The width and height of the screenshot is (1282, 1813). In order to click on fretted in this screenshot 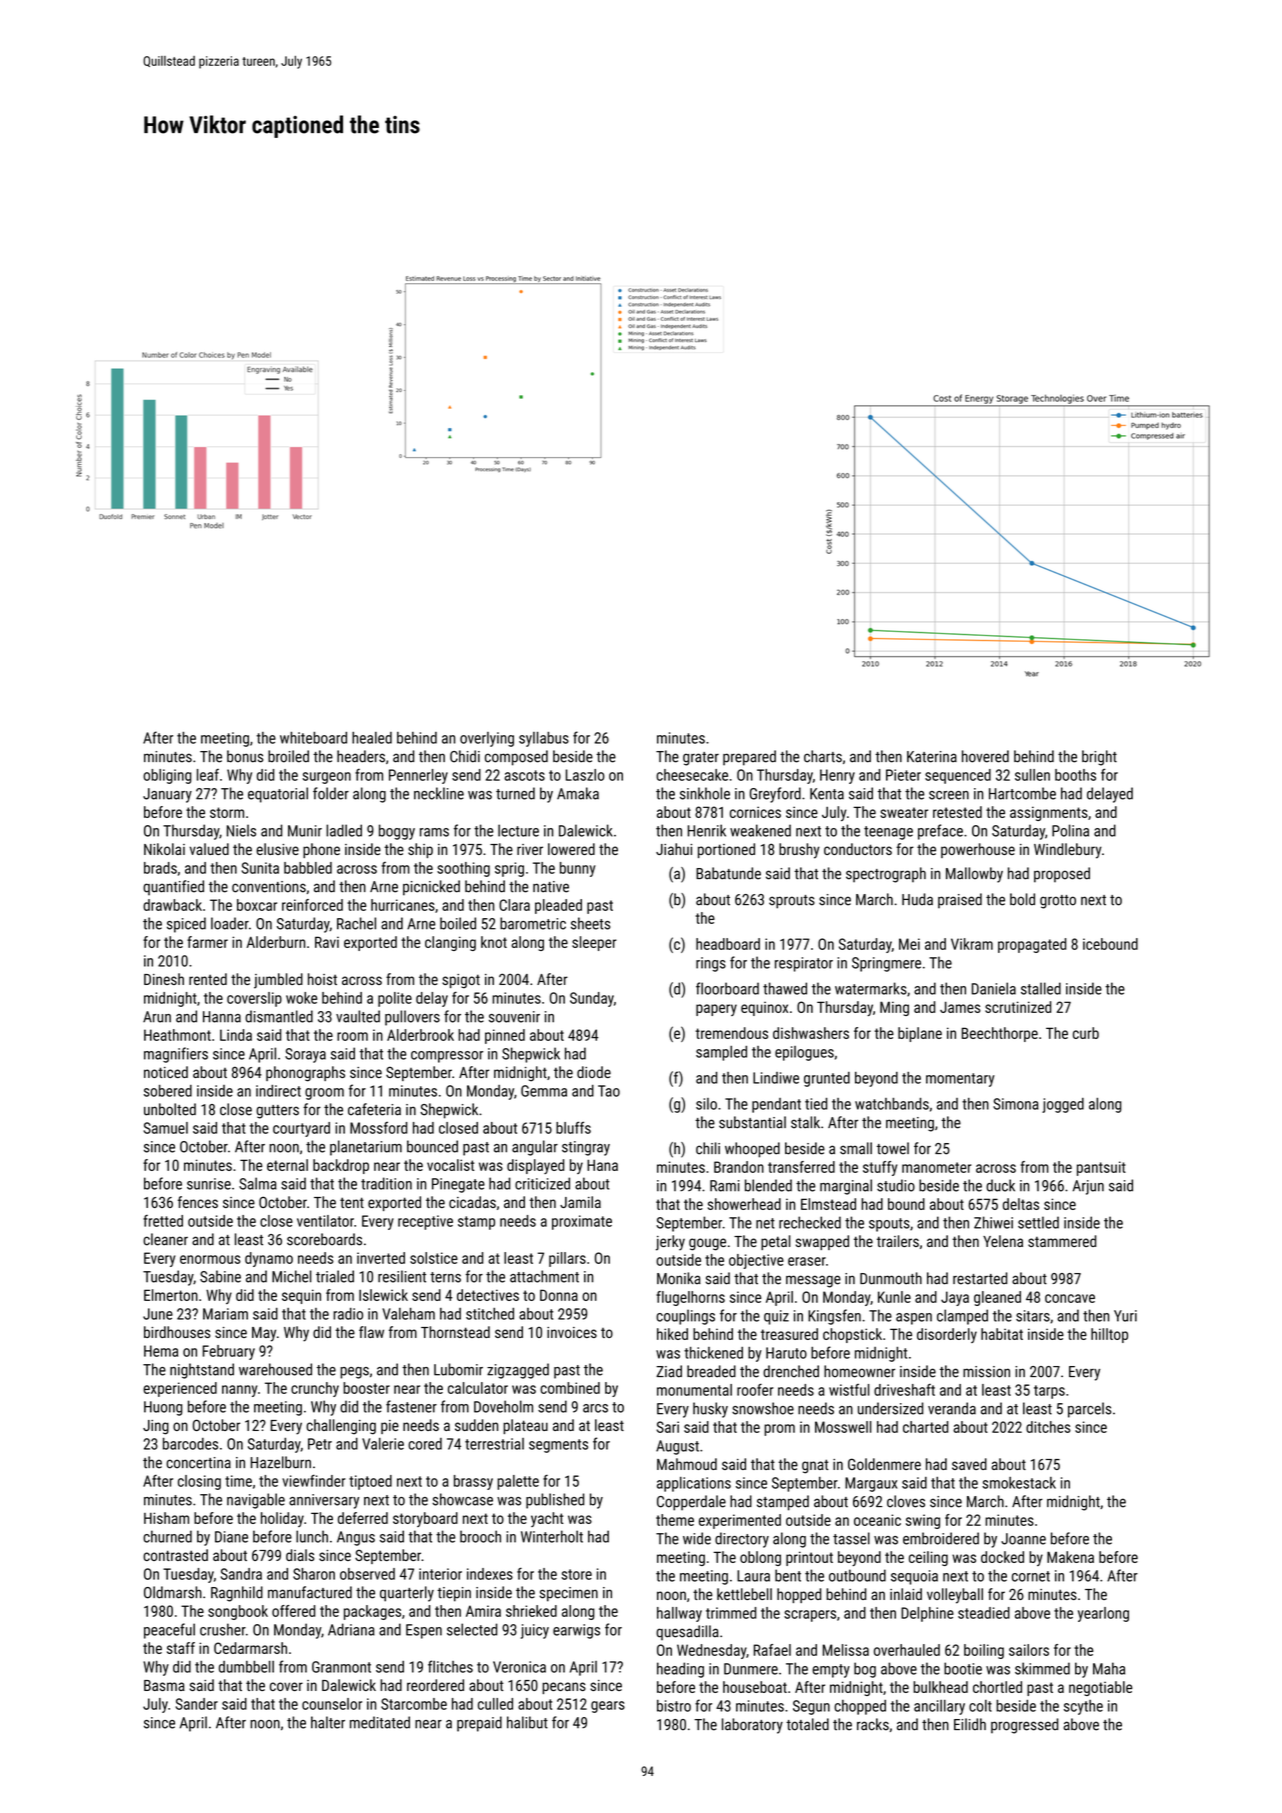, I will do `click(163, 1221)`.
